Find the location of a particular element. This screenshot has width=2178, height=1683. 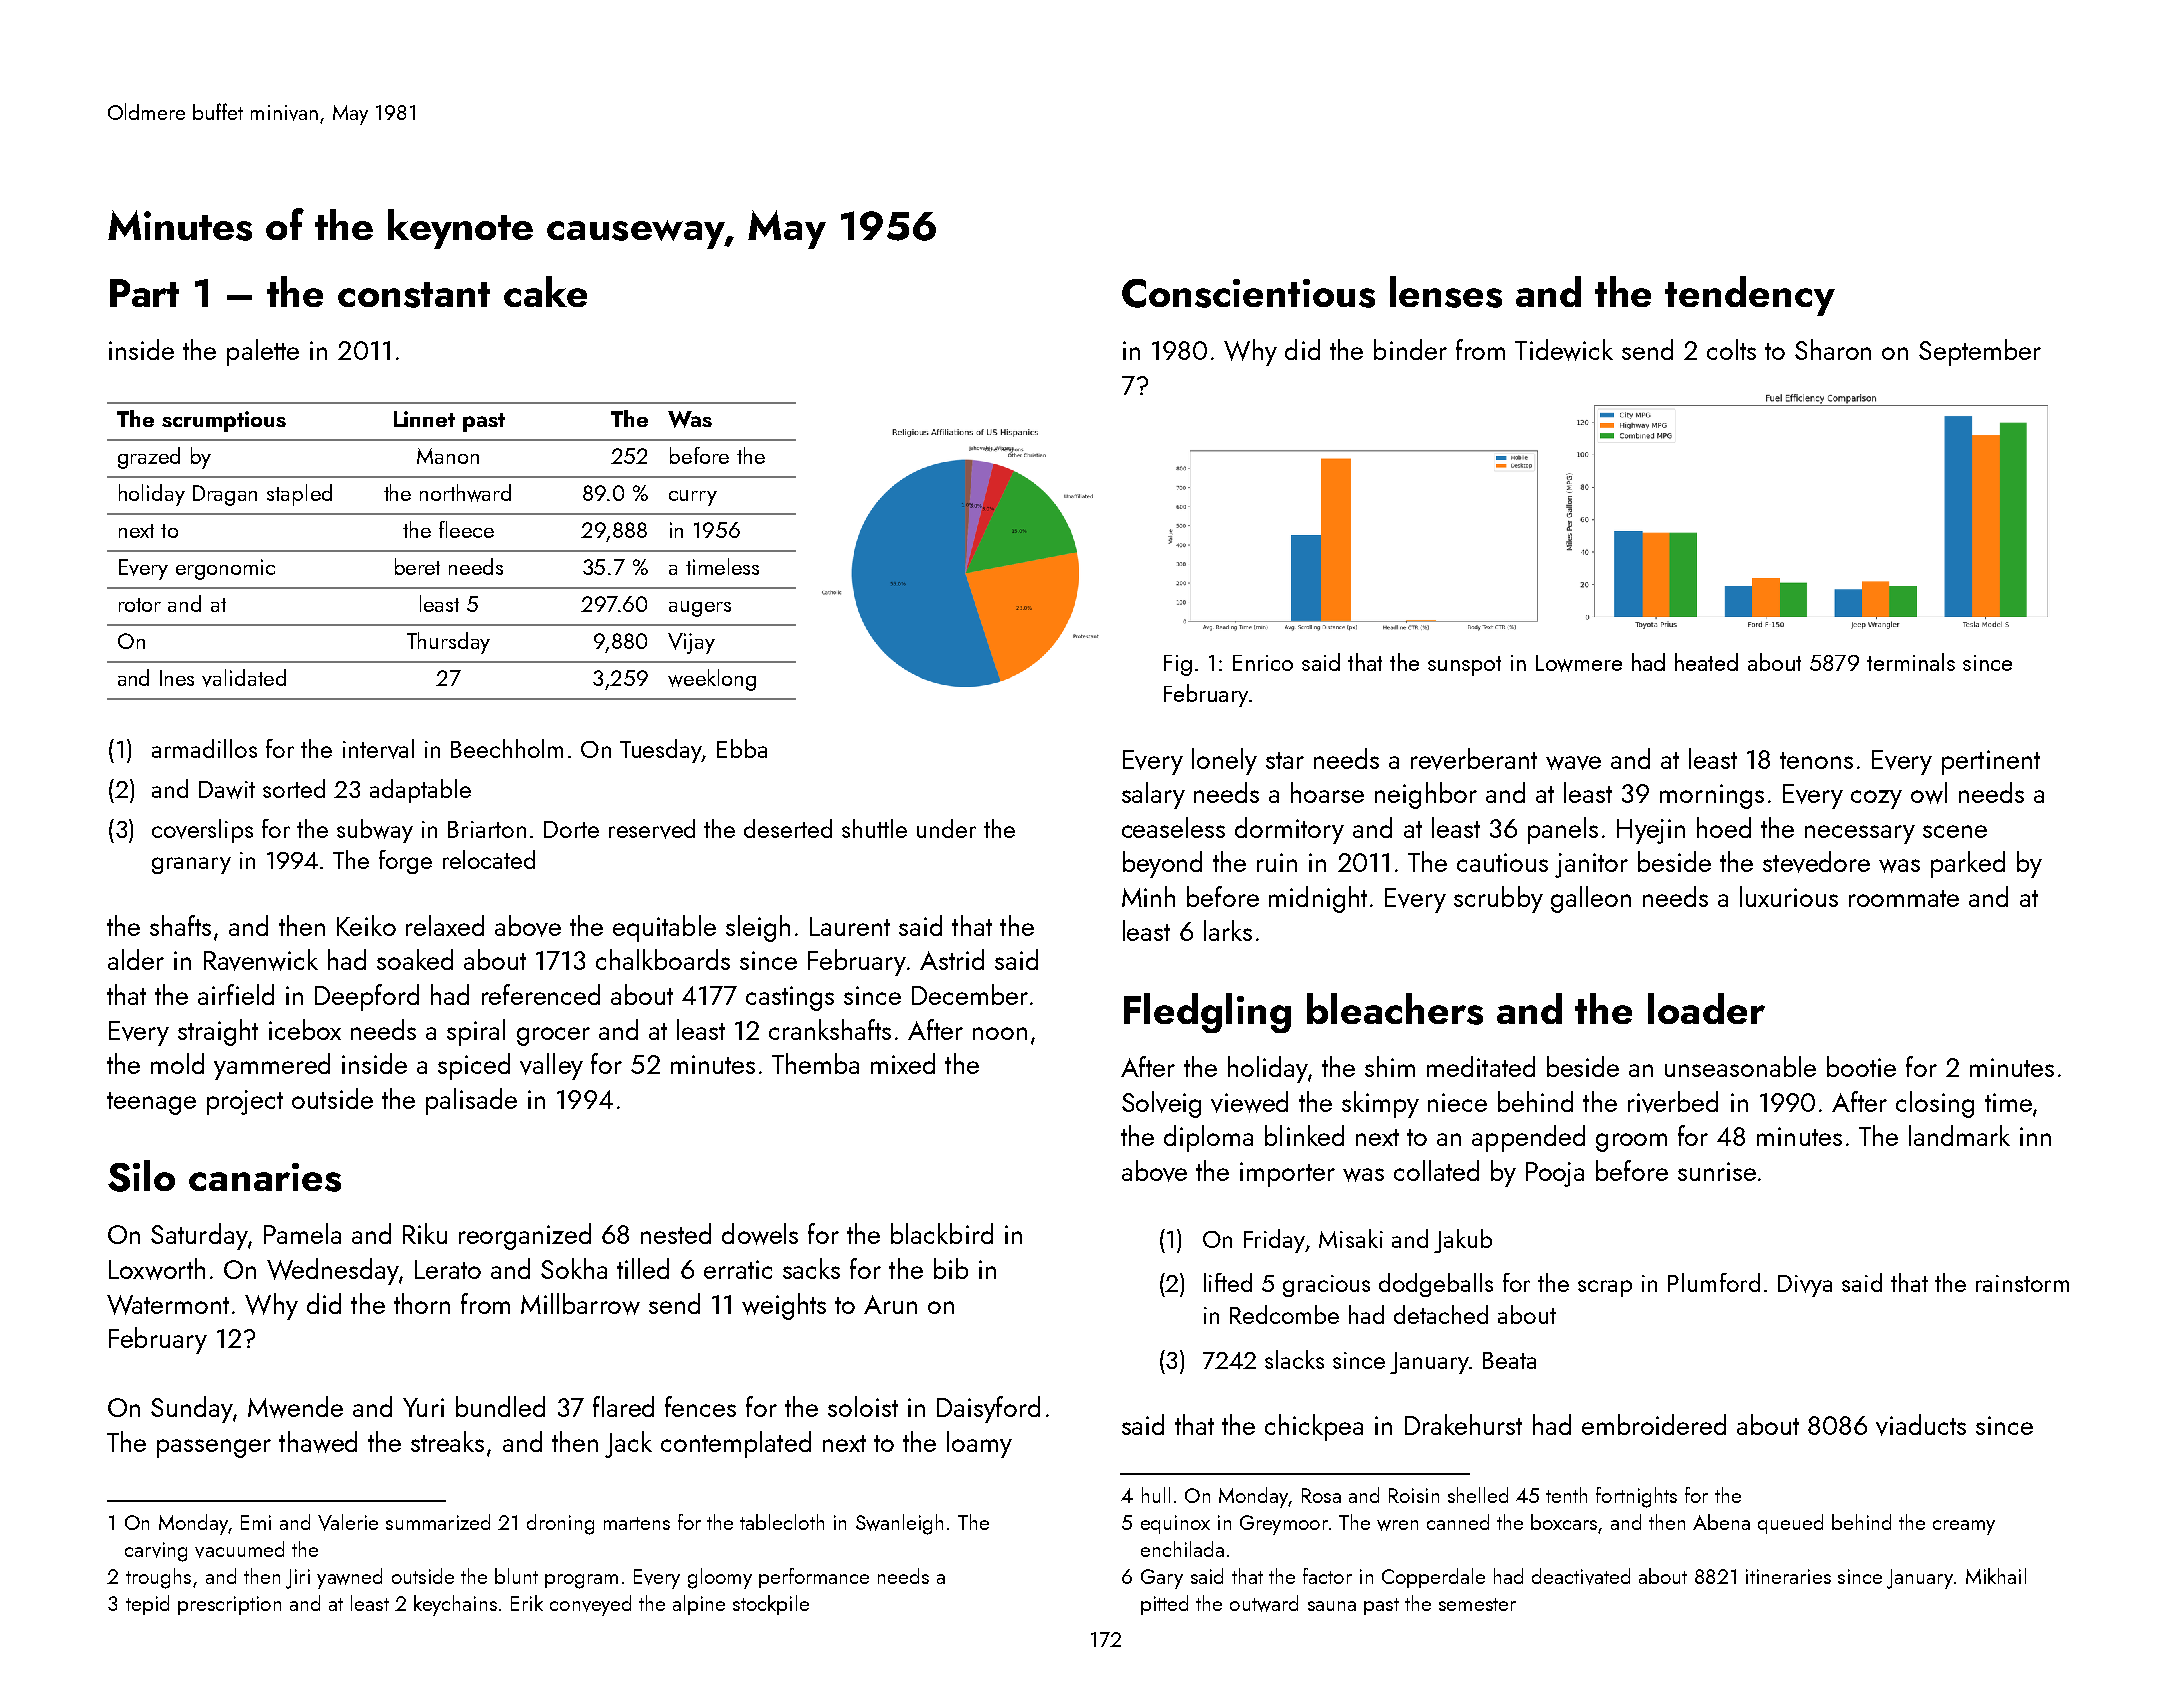

under is located at coordinates (946, 828).
